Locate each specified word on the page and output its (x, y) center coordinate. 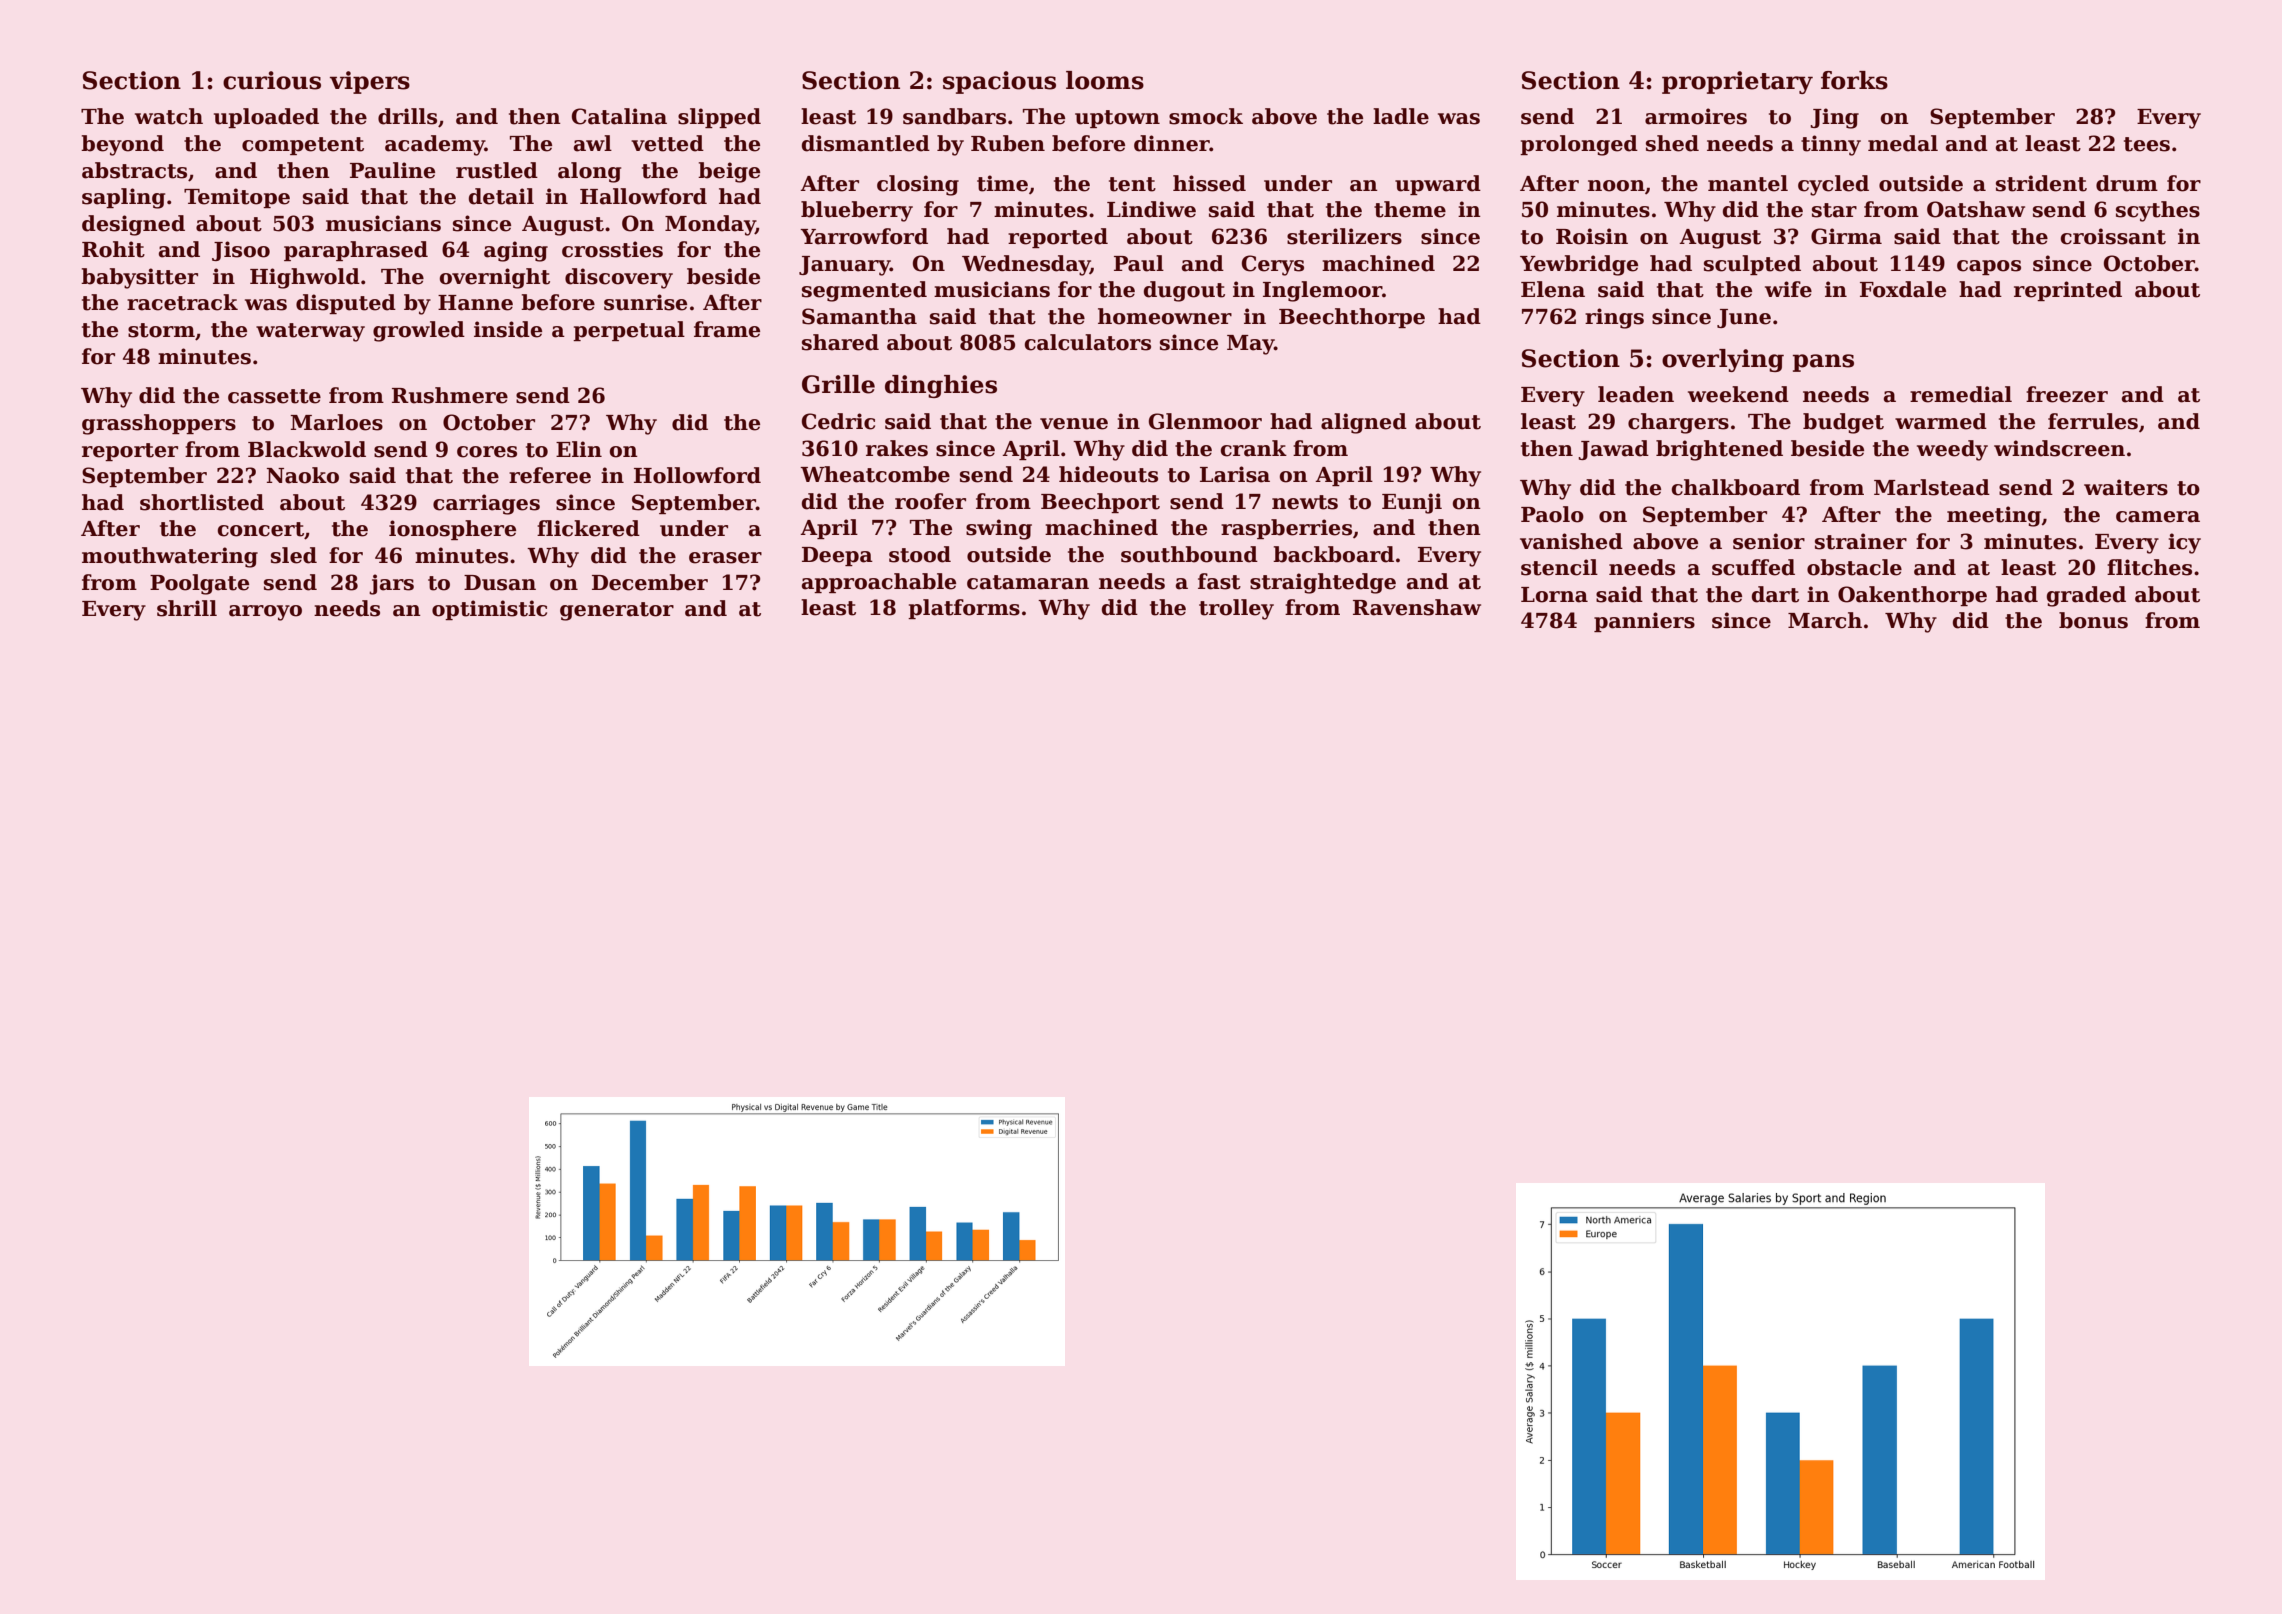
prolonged (1579, 145)
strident (2041, 183)
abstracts (134, 170)
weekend (1738, 394)
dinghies (941, 386)
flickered (588, 528)
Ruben (1008, 143)
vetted (667, 143)
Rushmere (450, 395)
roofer (930, 501)
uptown (1117, 119)
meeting (1994, 516)
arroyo (265, 613)
